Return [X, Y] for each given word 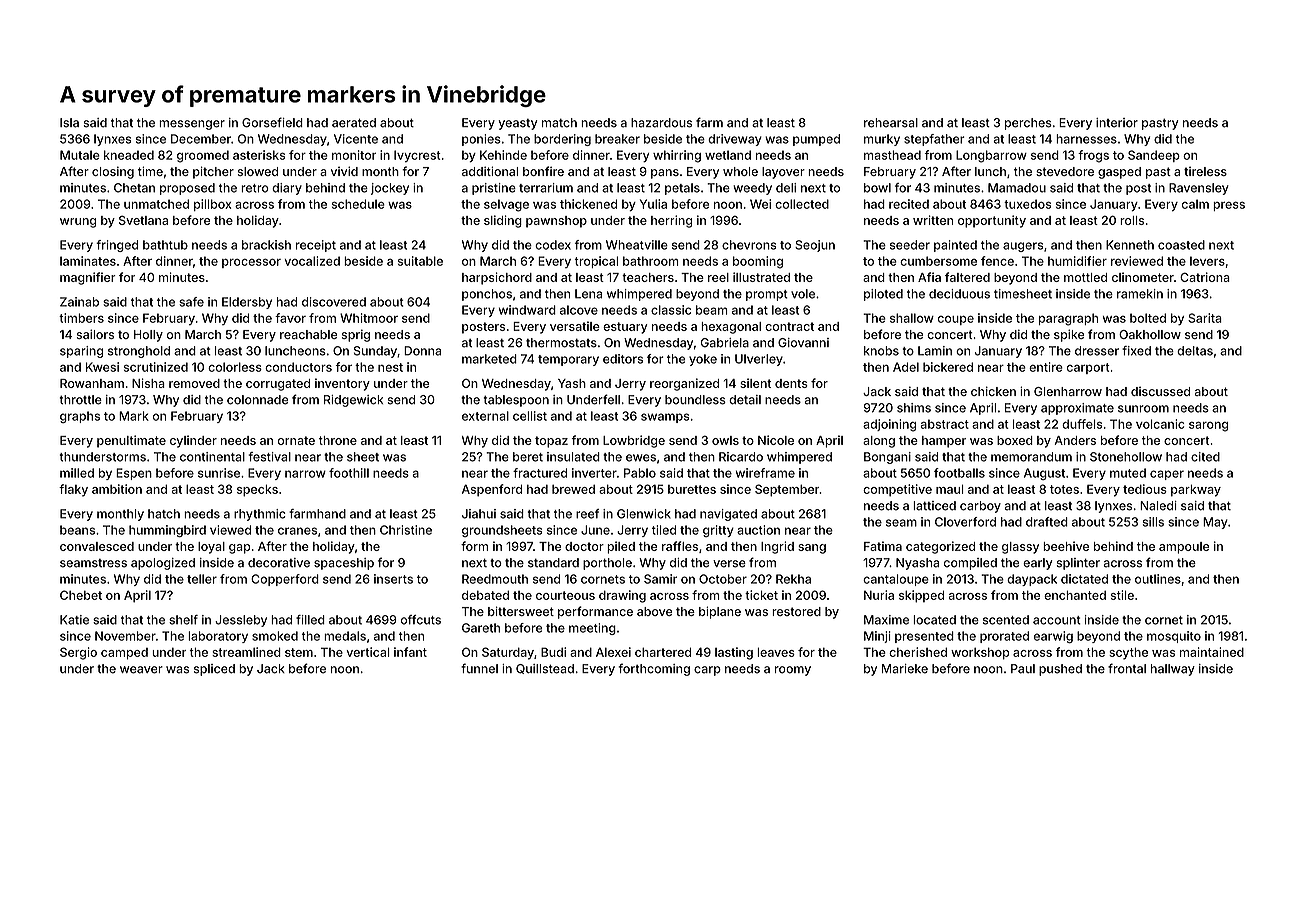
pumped [816, 140]
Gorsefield [272, 122]
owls [725, 440]
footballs [959, 473]
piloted [883, 295]
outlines [1158, 579]
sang [812, 549]
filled [310, 620]
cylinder [193, 441]
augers [1023, 247]
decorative [279, 563]
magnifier [88, 278]
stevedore [1065, 171]
